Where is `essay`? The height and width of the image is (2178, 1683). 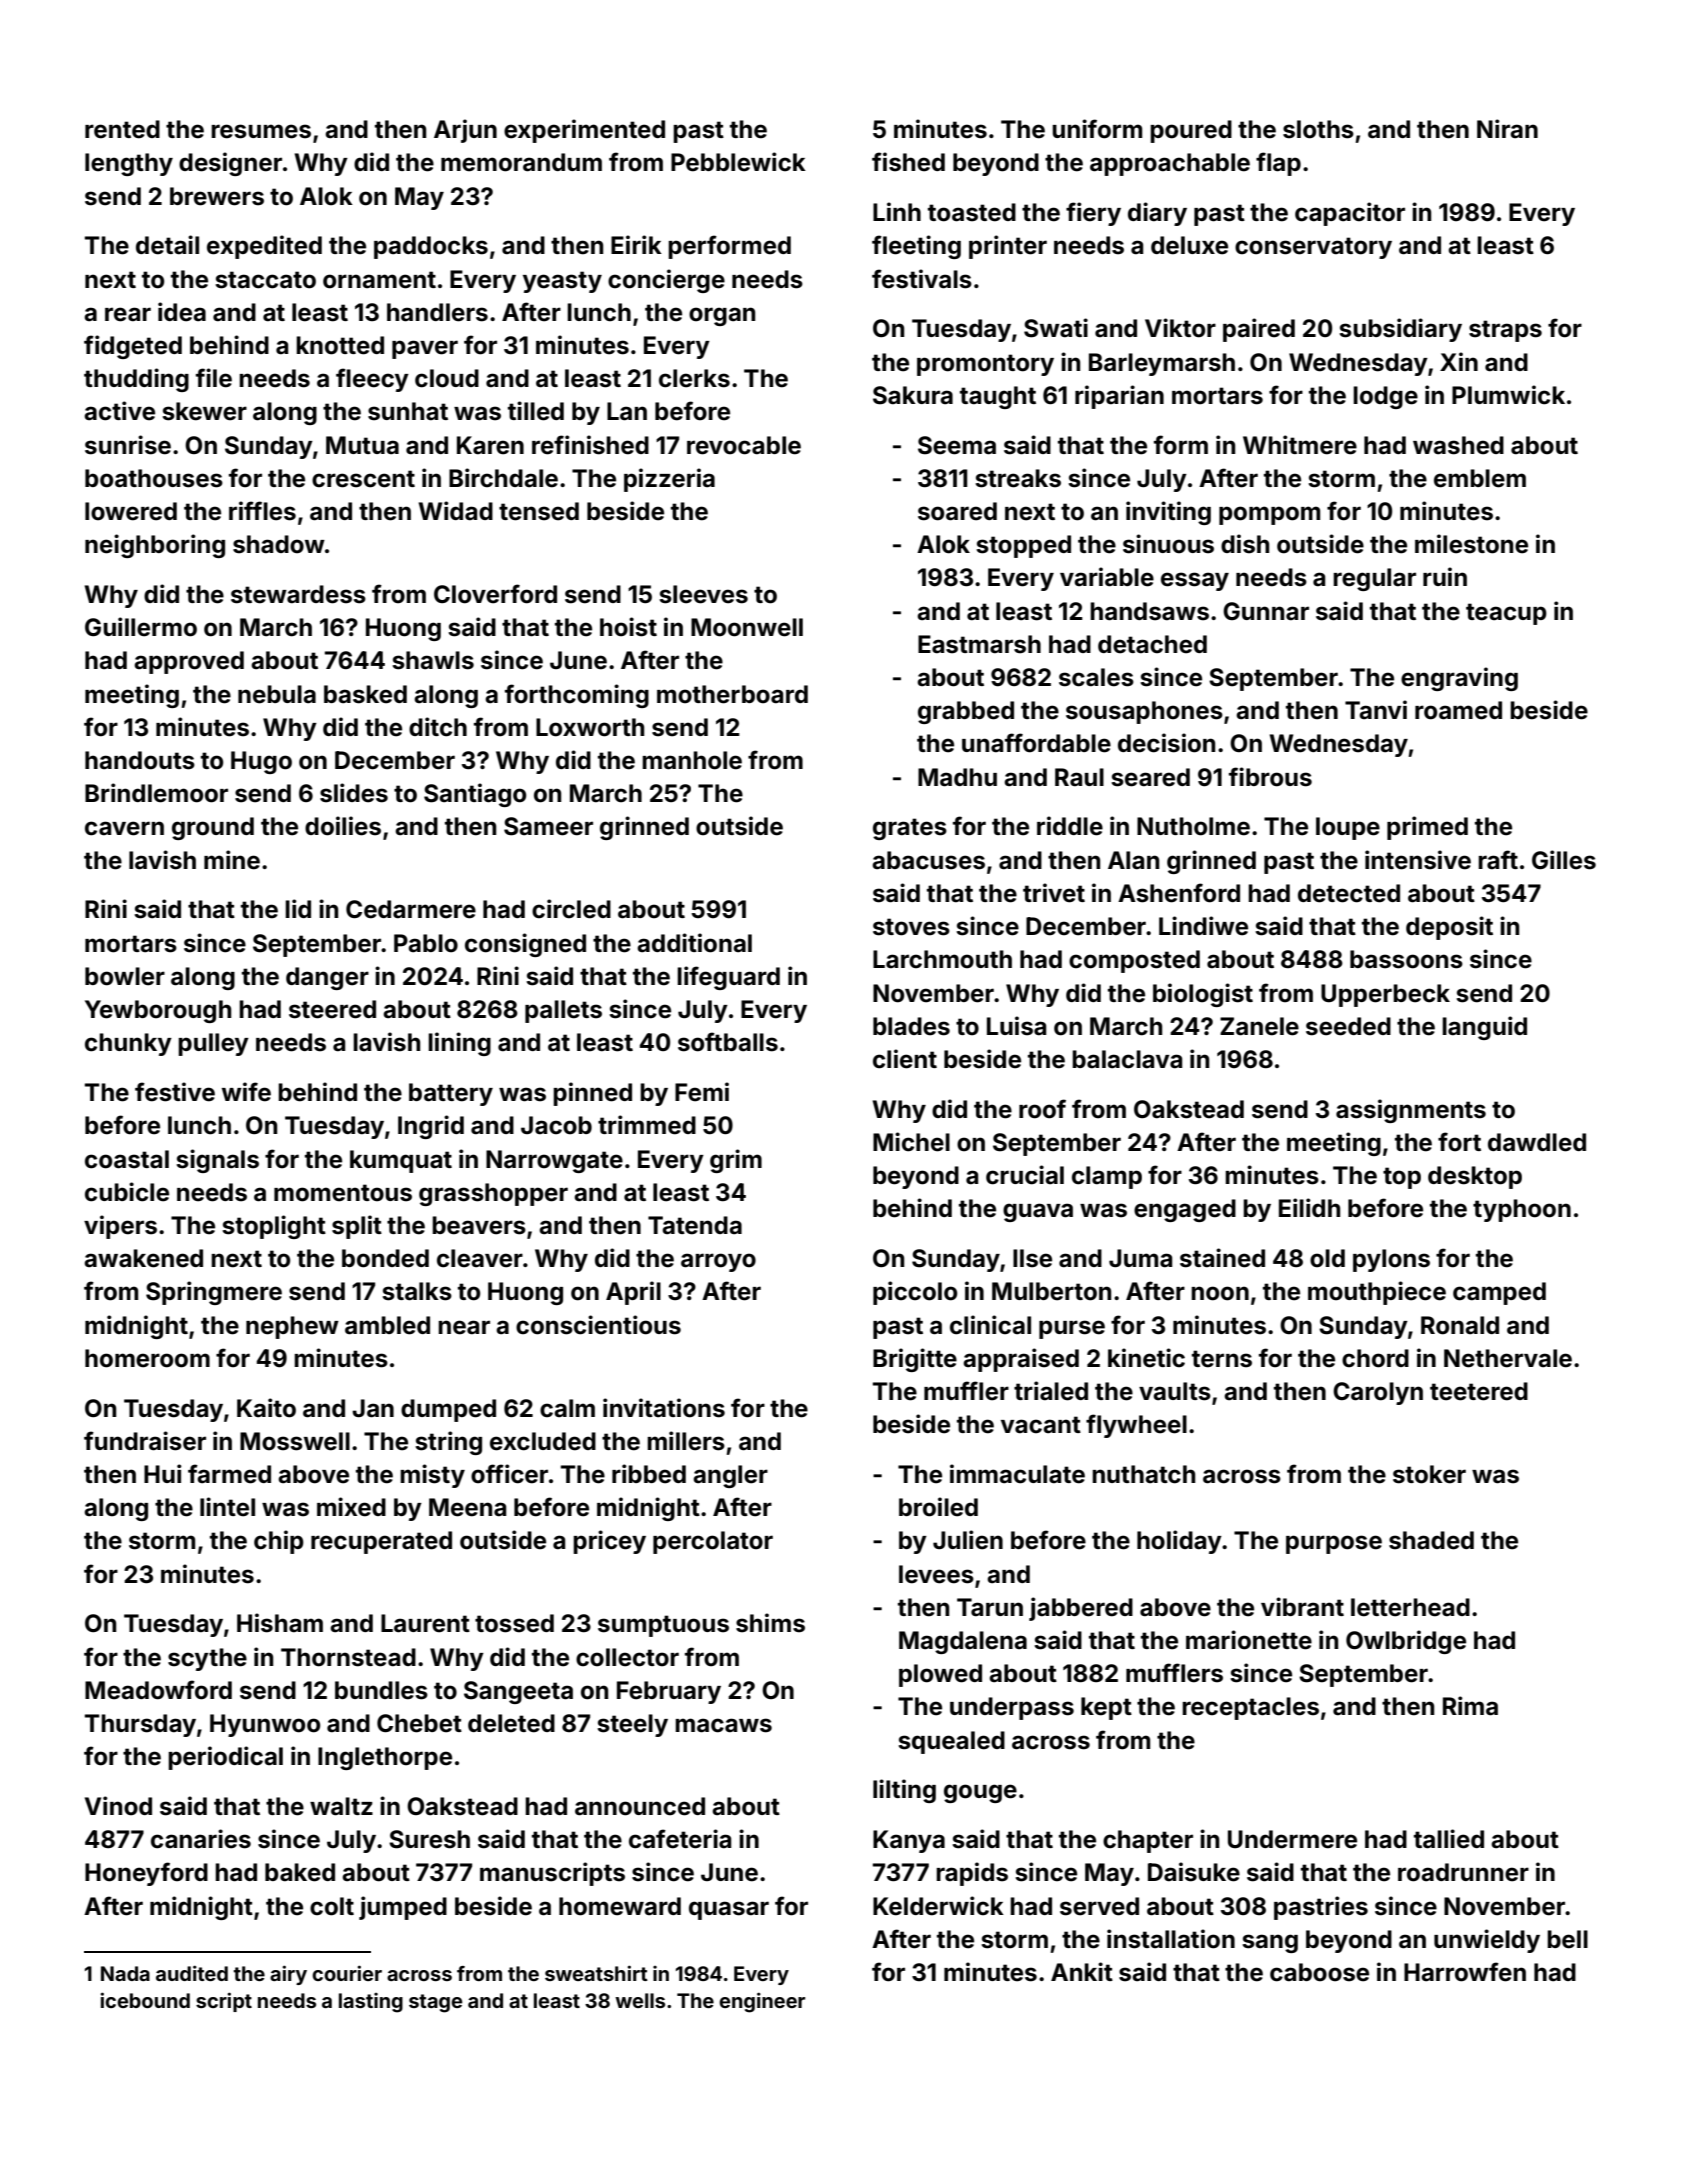
essay is located at coordinates (1195, 581).
